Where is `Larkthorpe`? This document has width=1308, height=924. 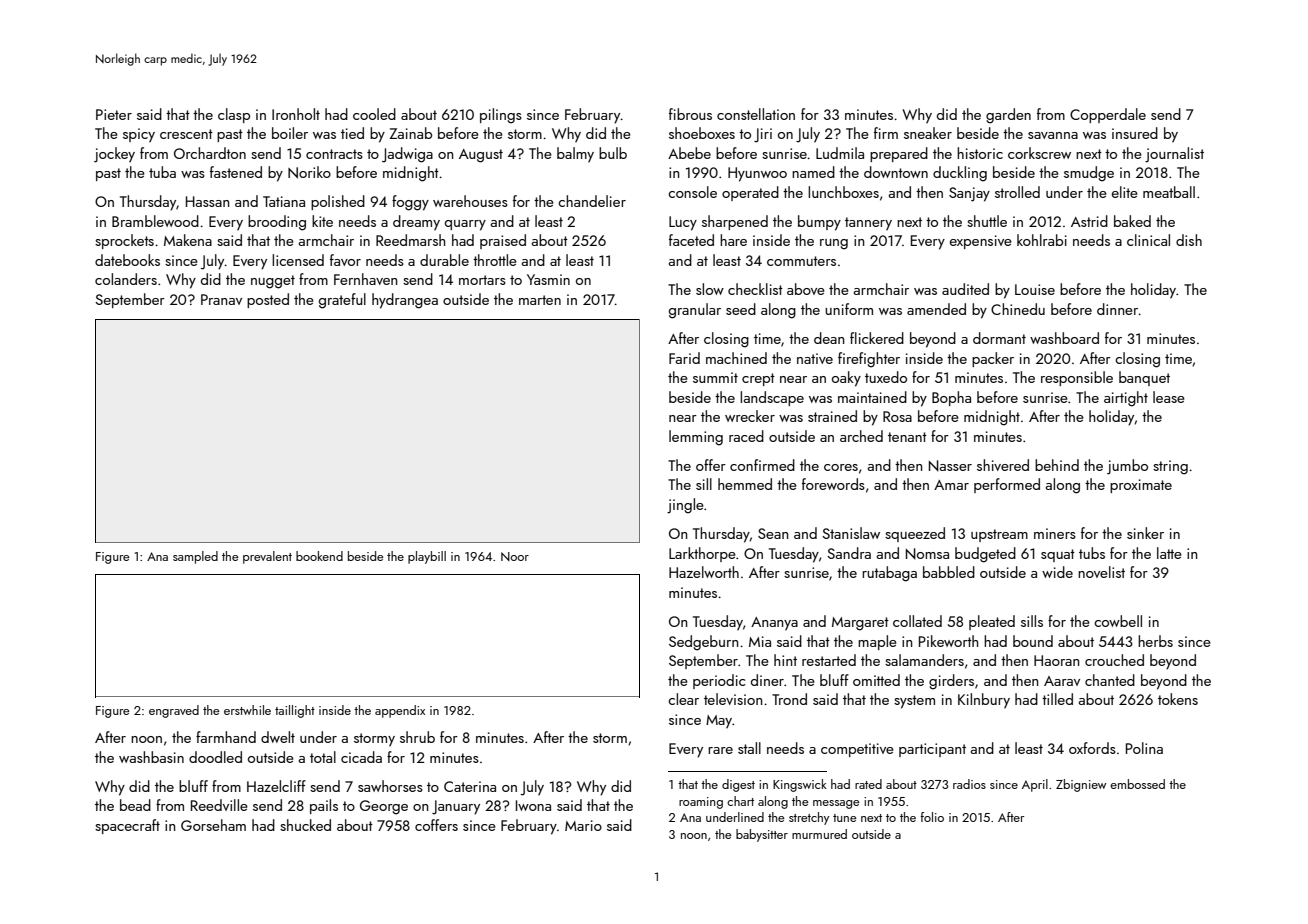 Larkthorpe is located at coordinates (702, 554).
